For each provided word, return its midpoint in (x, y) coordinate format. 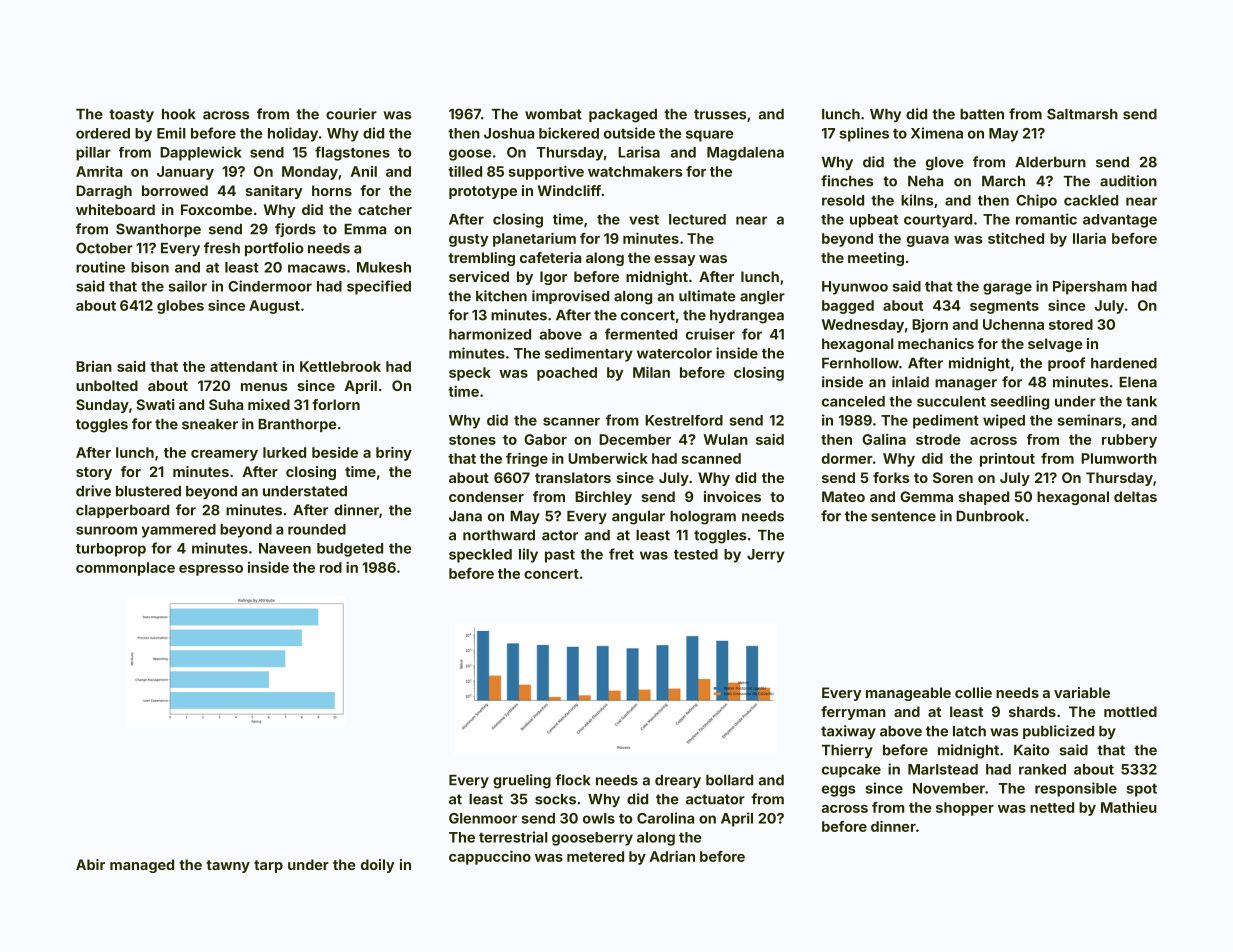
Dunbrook (990, 516)
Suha (226, 404)
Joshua (509, 133)
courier (351, 114)
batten (982, 114)
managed (142, 866)
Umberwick (608, 458)
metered (595, 856)
